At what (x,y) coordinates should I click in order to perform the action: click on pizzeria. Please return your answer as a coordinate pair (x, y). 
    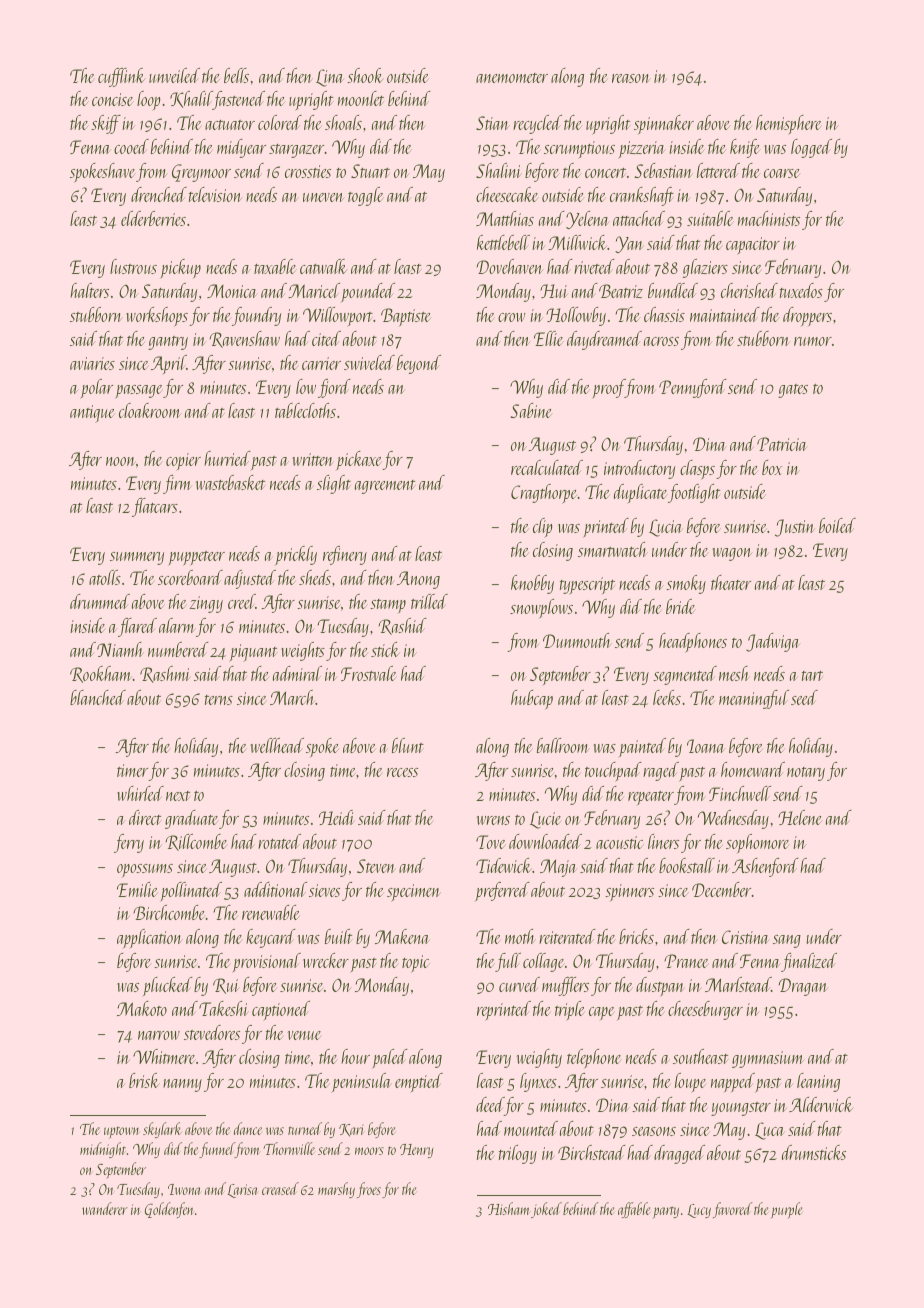
    Looking at the image, I should click on (642, 150).
